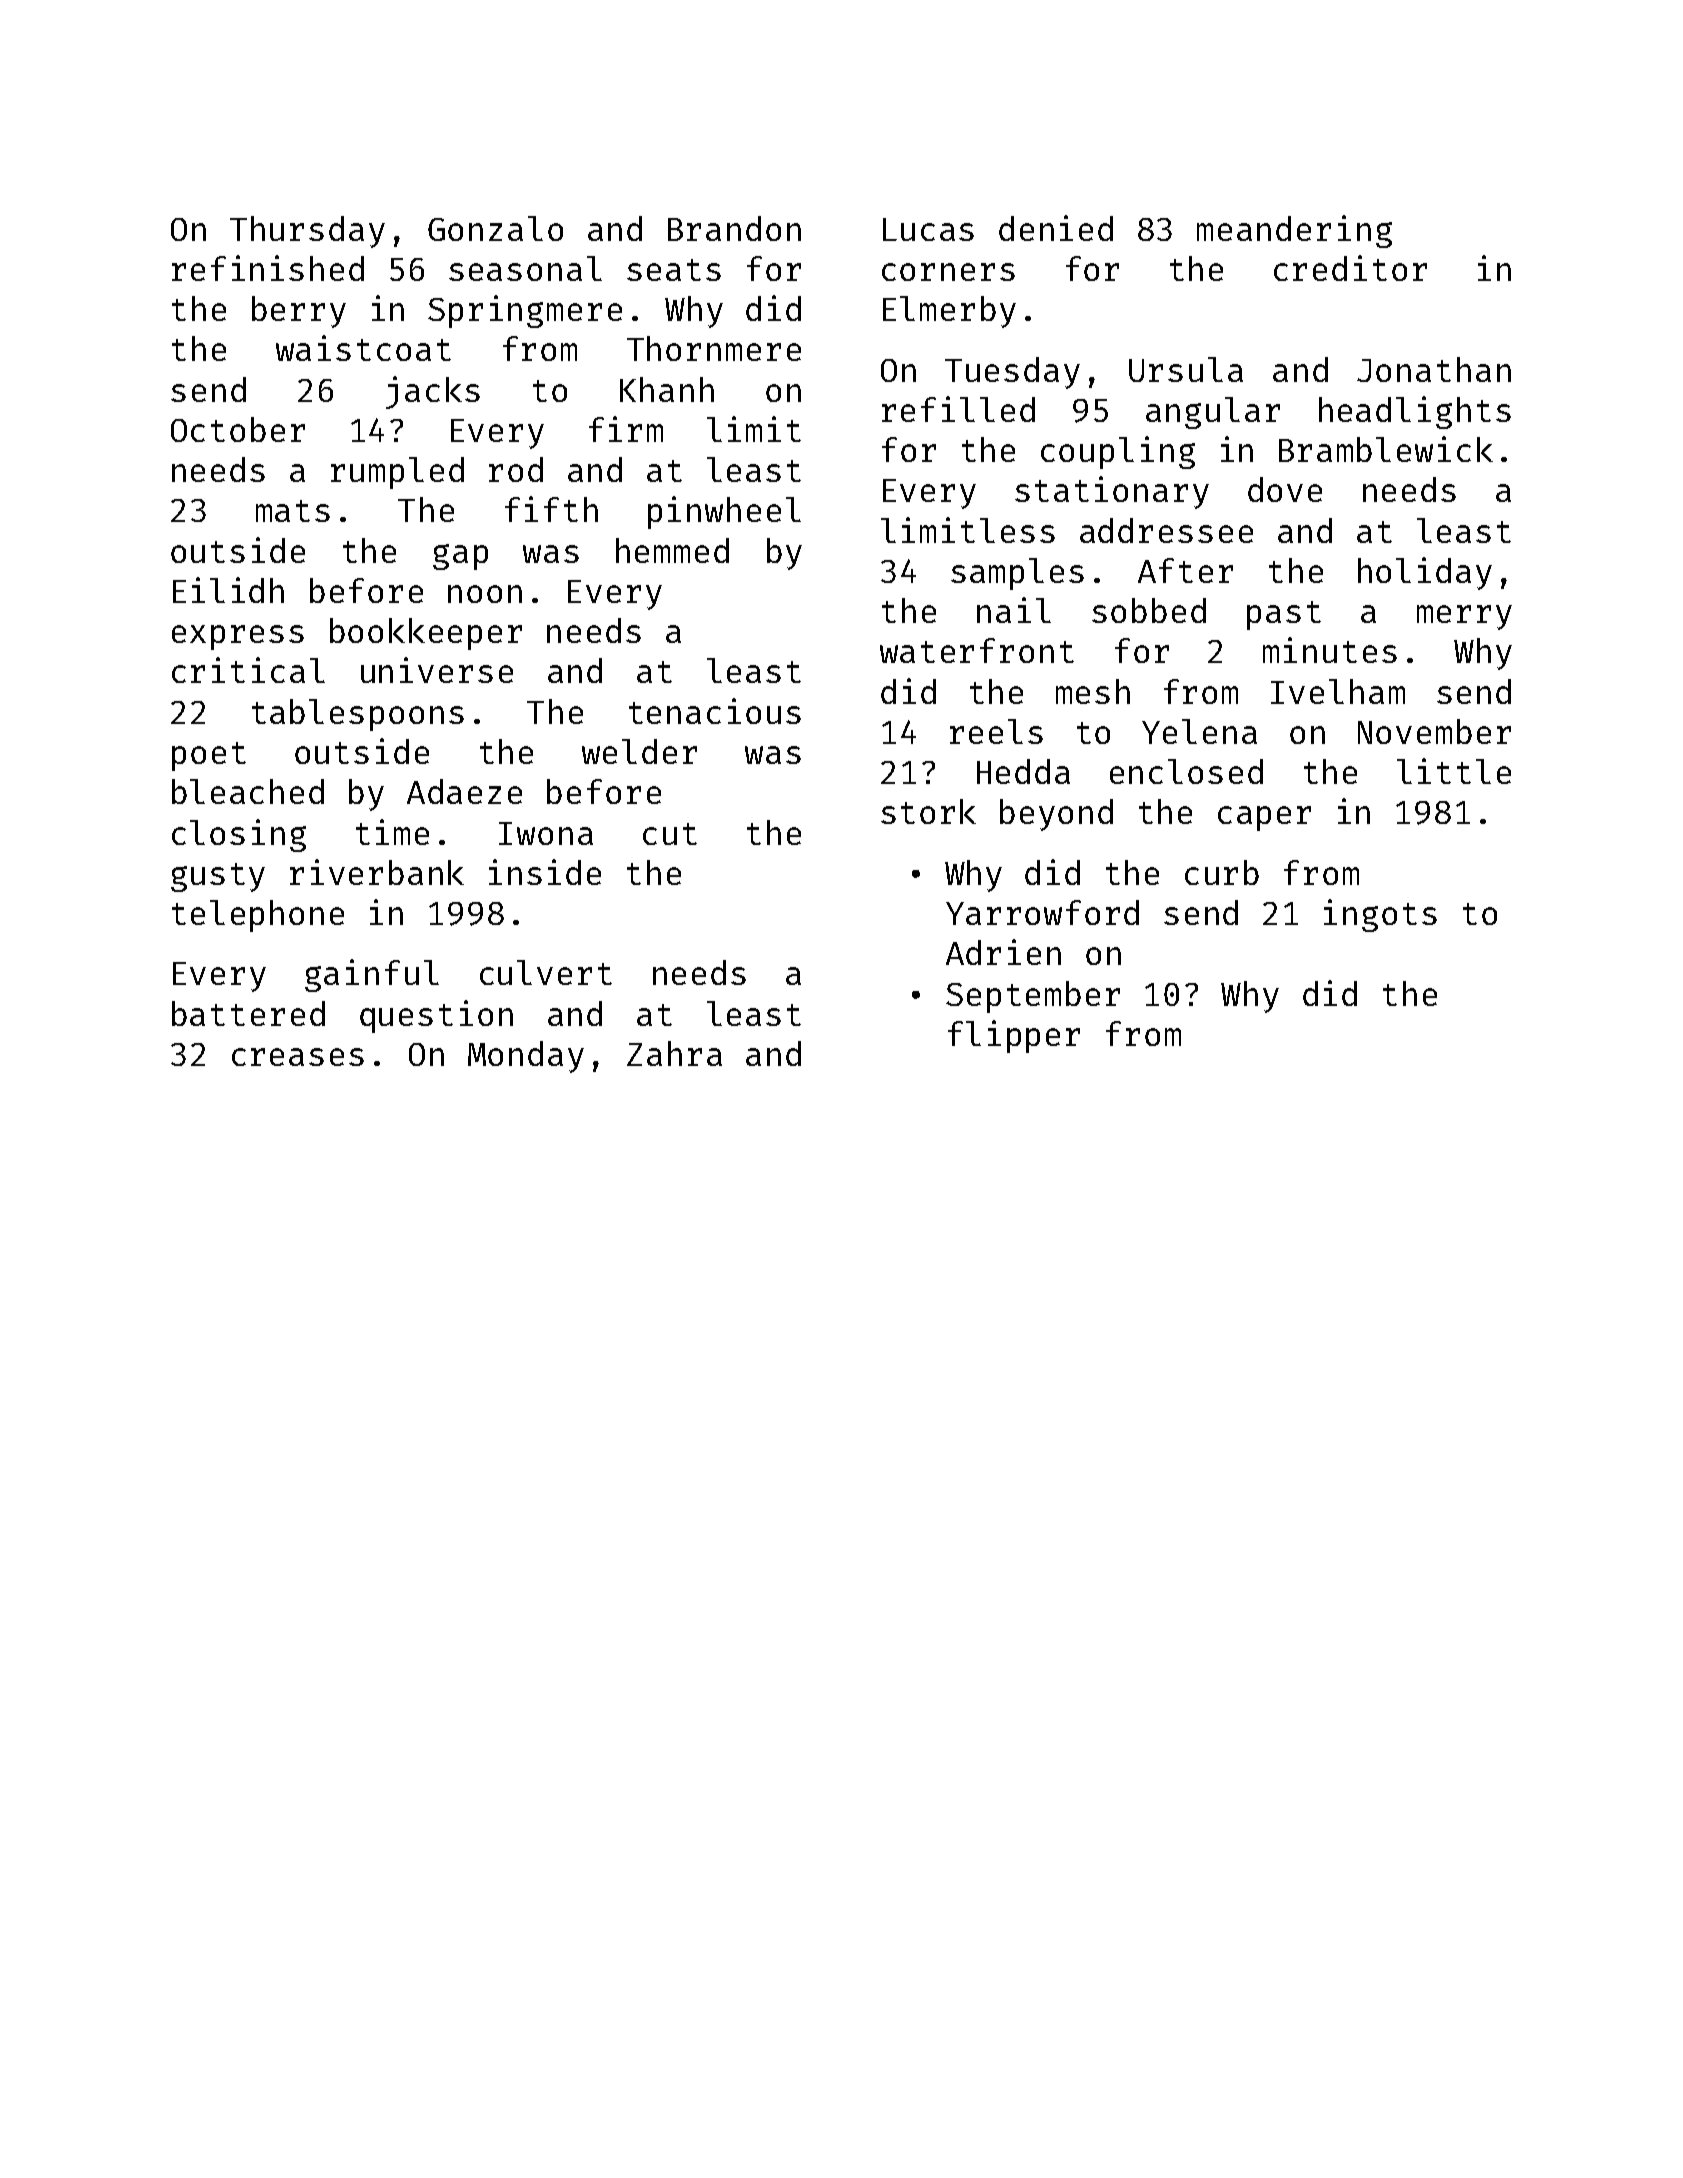 The width and height of the screenshot is (1683, 2178). Describe the element at coordinates (948, 272) in the screenshot. I see `corners` at that location.
